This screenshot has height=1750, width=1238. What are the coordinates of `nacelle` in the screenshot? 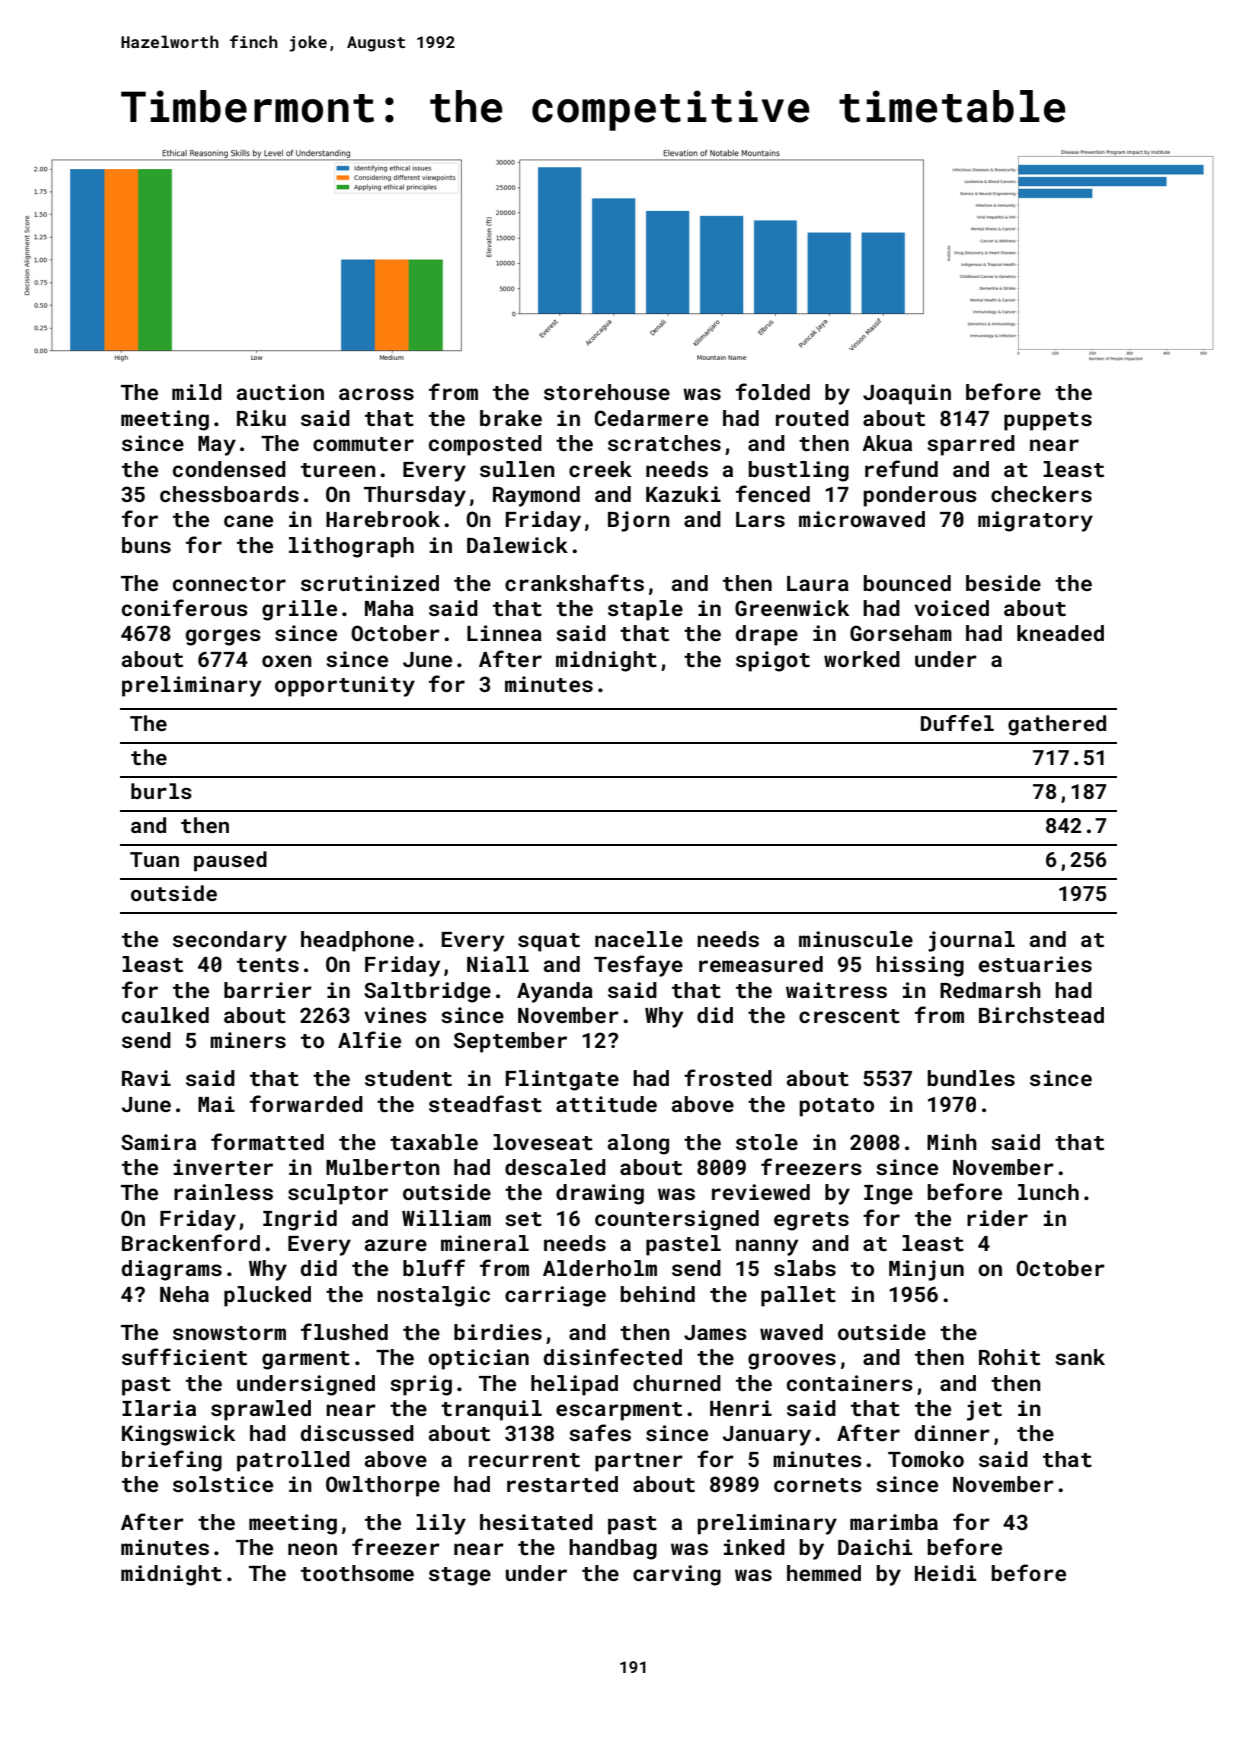 It's located at (639, 939).
